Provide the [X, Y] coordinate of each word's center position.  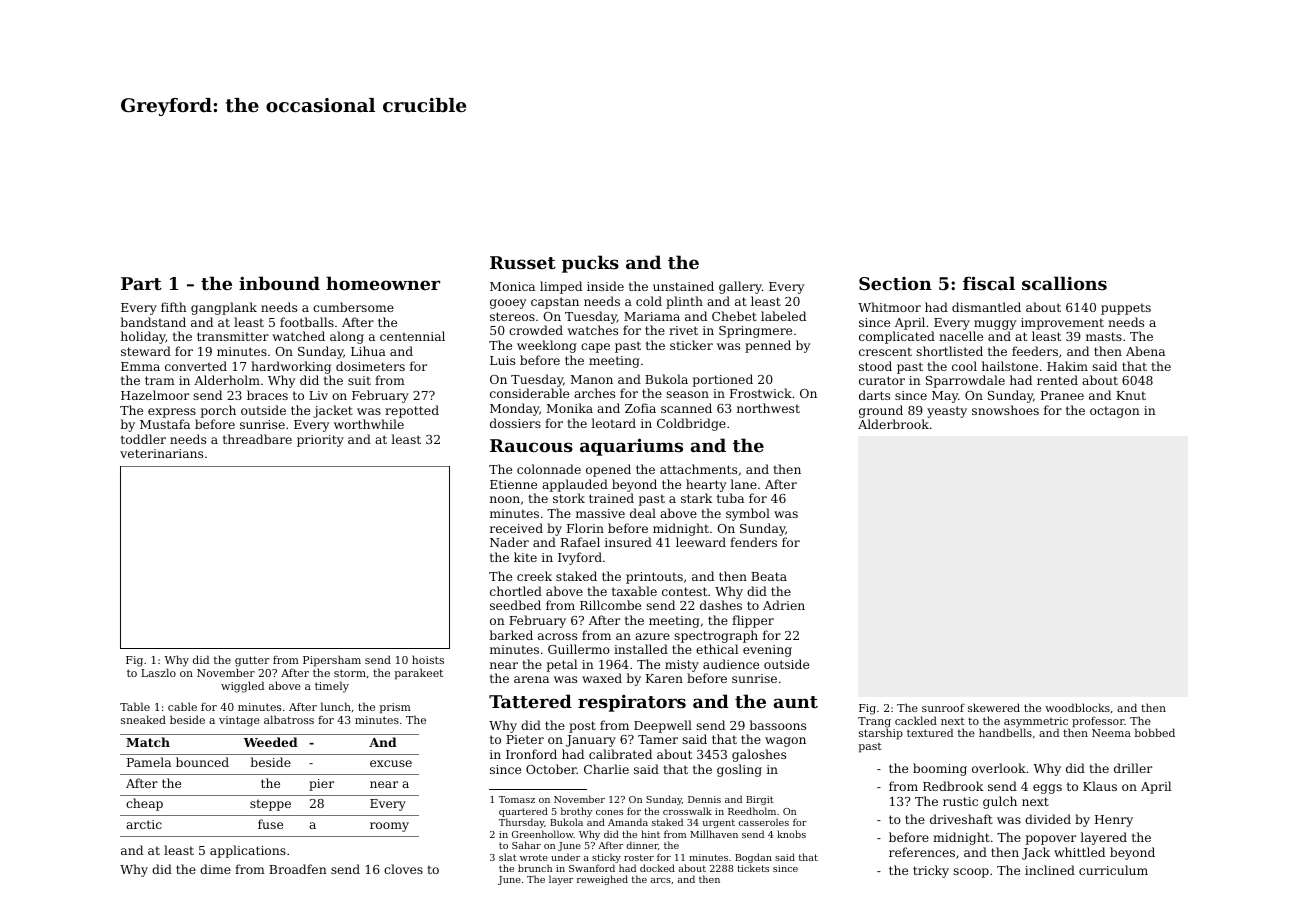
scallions [1064, 283]
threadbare [257, 439]
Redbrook [953, 786]
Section [895, 283]
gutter [252, 661]
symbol [748, 514]
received [516, 528]
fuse [270, 824]
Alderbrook [893, 424]
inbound [279, 283]
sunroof [943, 708]
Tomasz [517, 799]
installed [641, 649]
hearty [706, 485]
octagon [1115, 412]
